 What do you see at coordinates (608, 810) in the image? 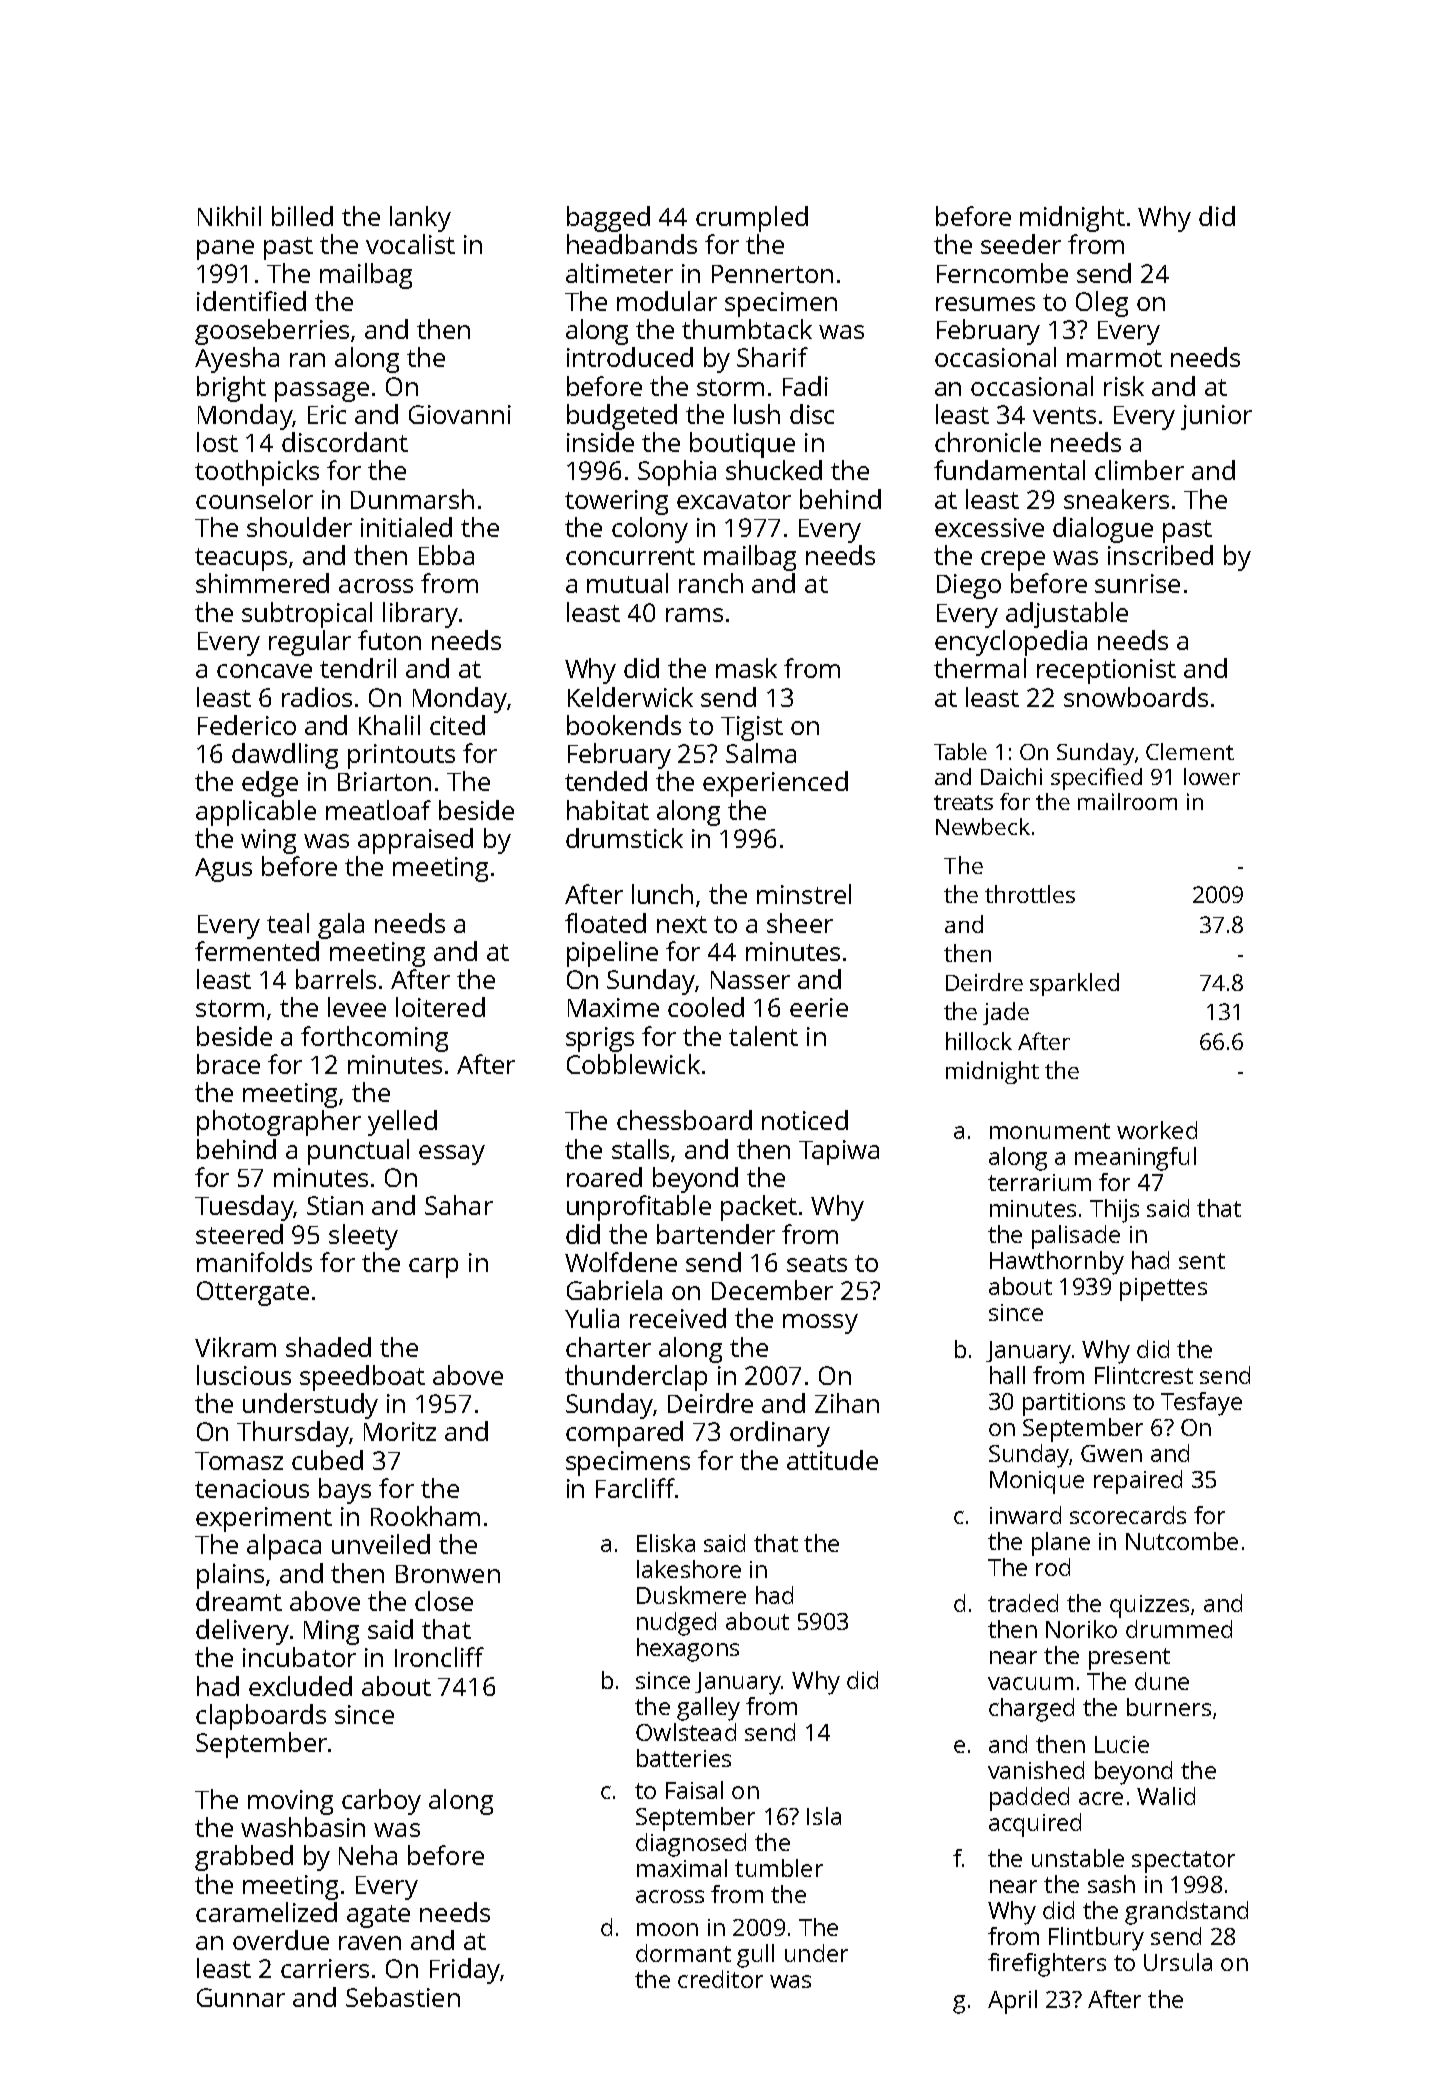
I see `habitat` at bounding box center [608, 810].
